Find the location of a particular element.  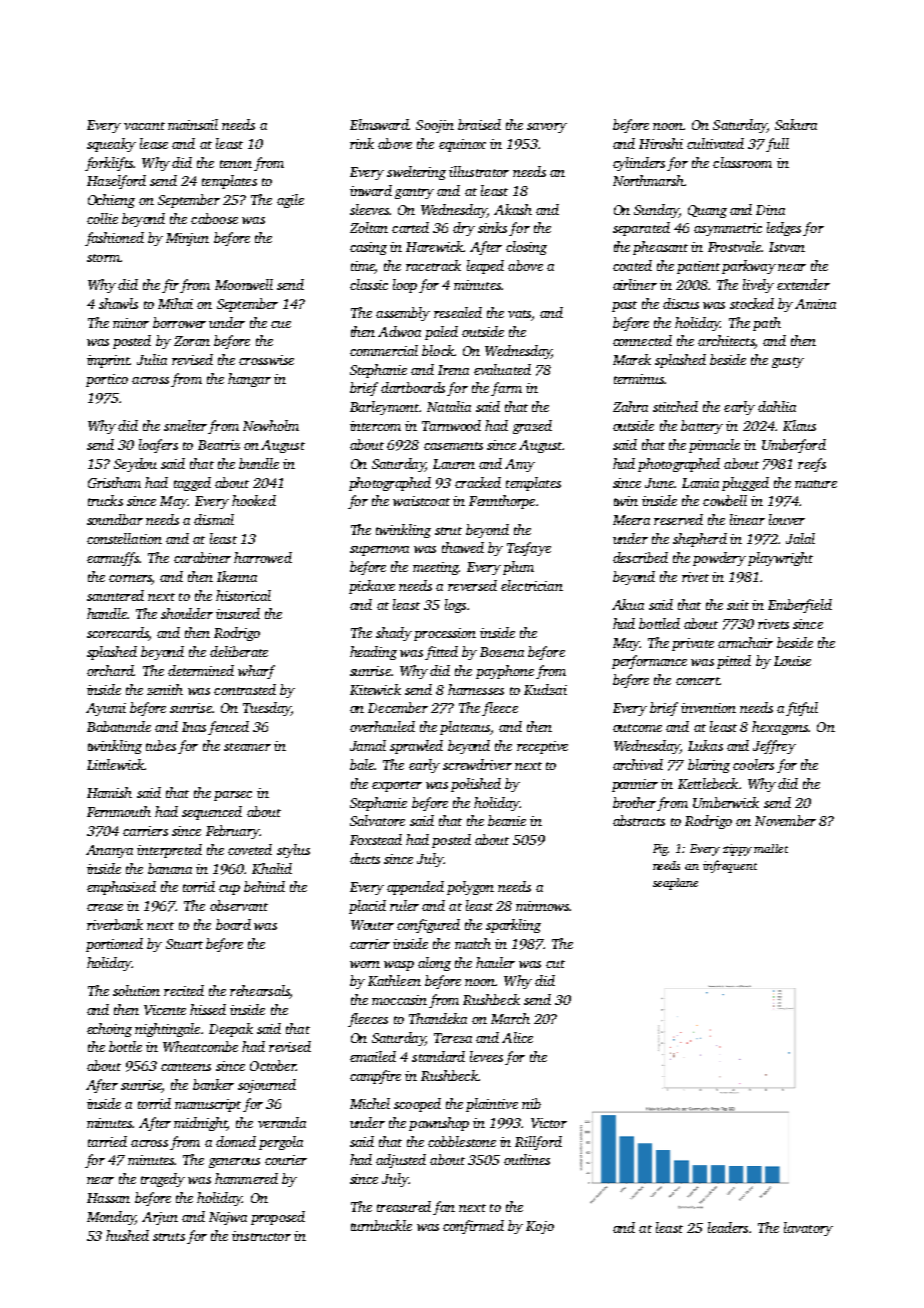

sequenced is located at coordinates (212, 813).
